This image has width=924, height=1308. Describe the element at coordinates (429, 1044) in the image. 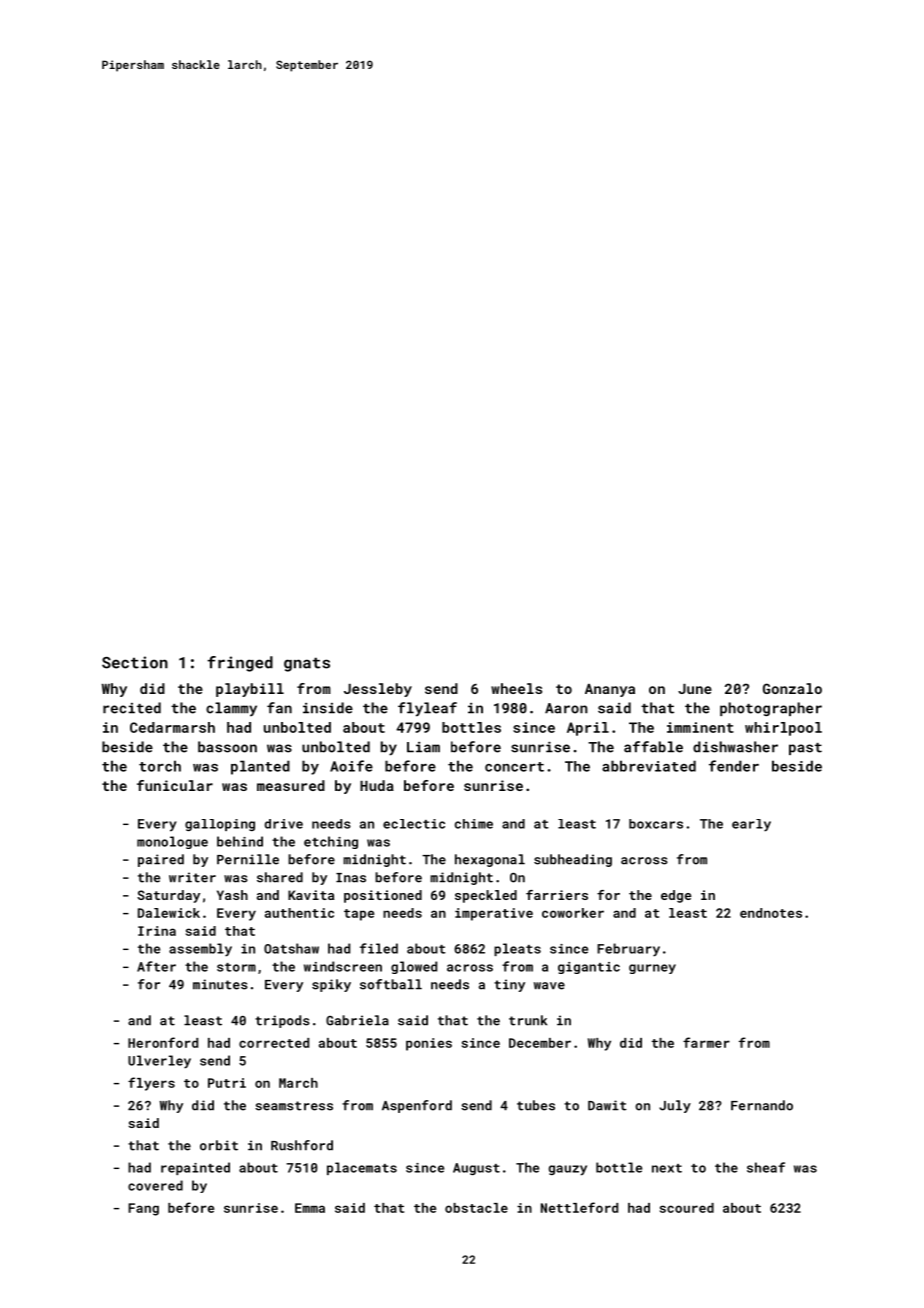

I see `ponies` at that location.
